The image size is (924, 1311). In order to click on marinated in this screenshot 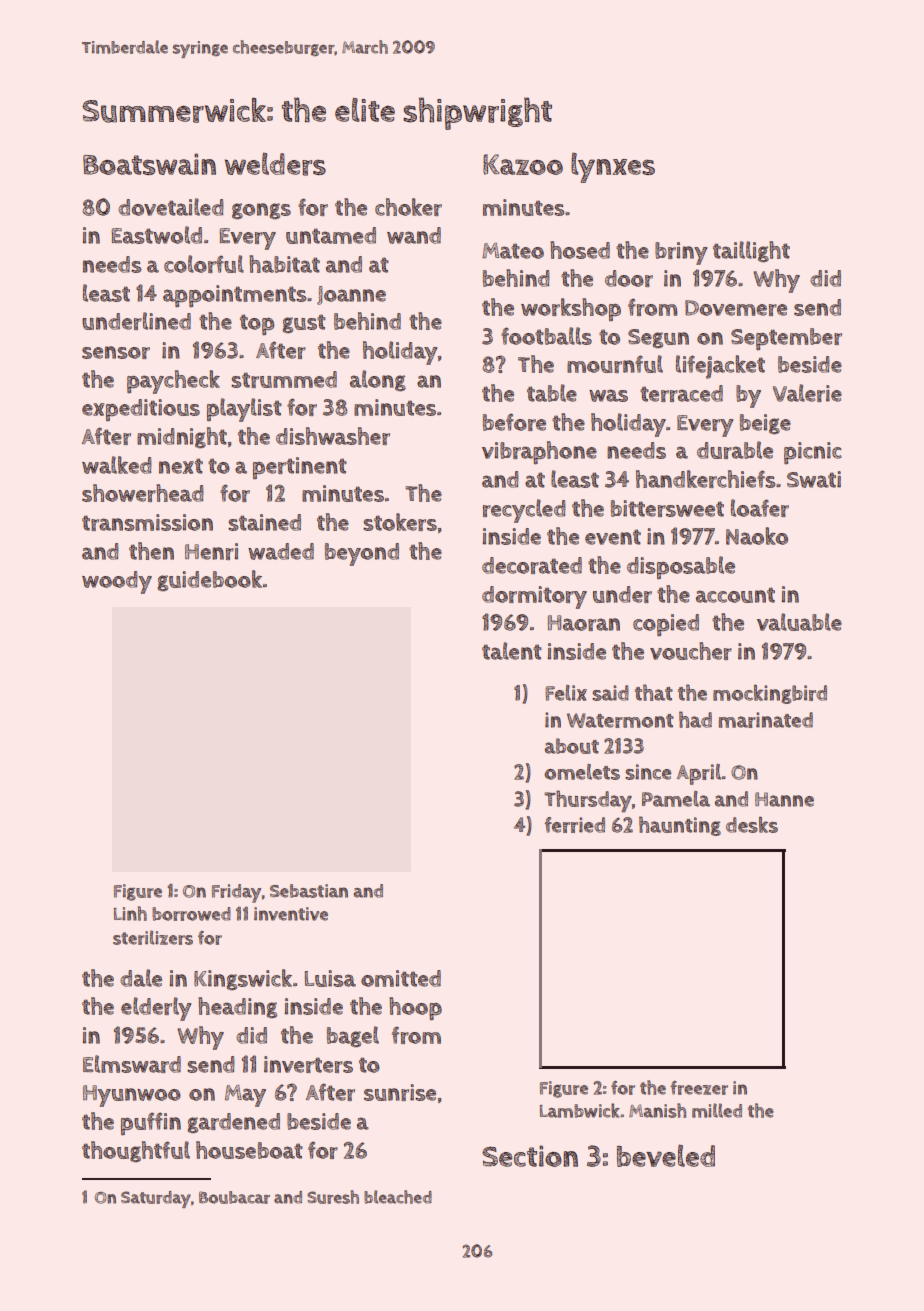, I will do `click(766, 720)`.
